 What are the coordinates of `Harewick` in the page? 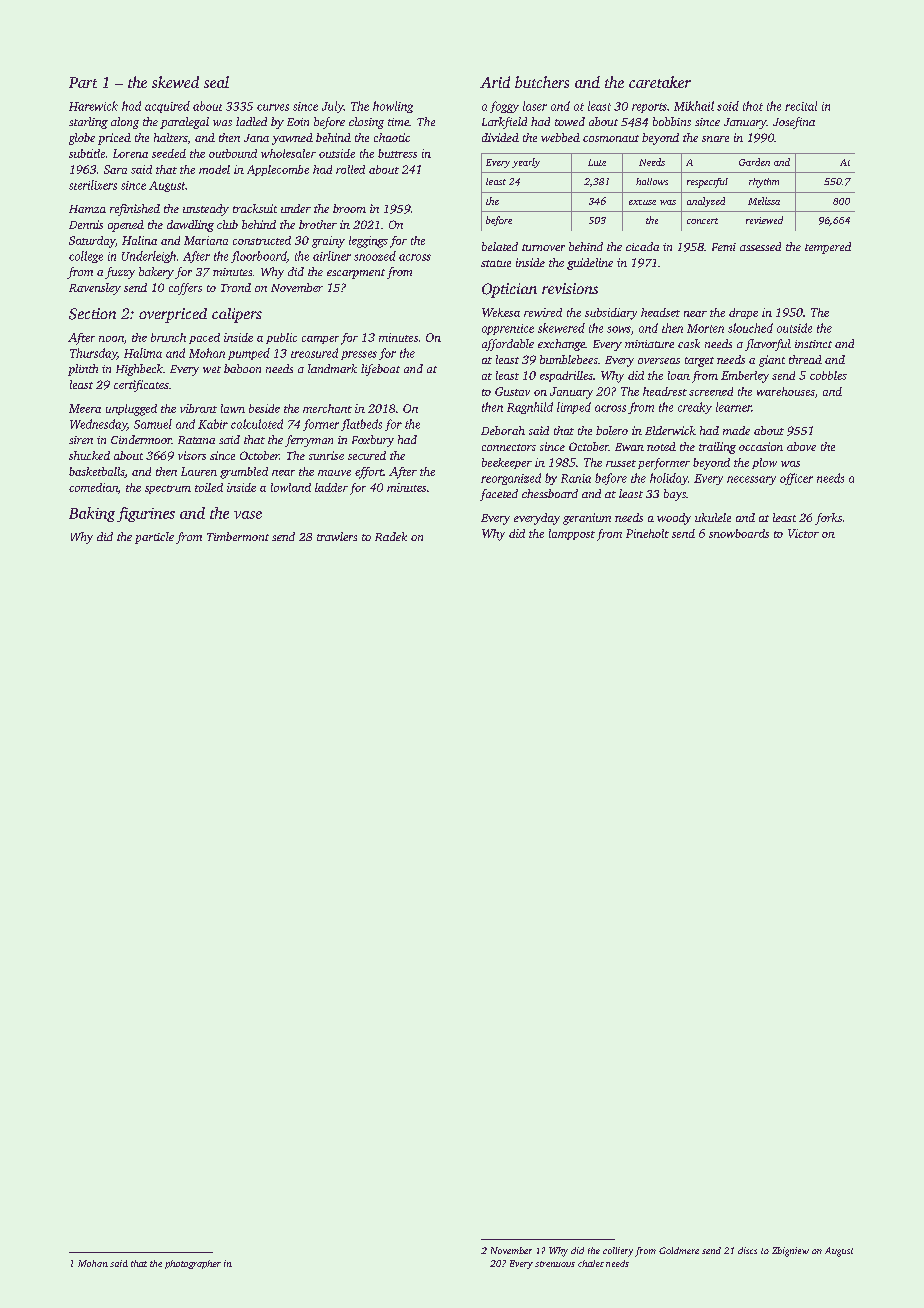 It's located at (93, 106).
